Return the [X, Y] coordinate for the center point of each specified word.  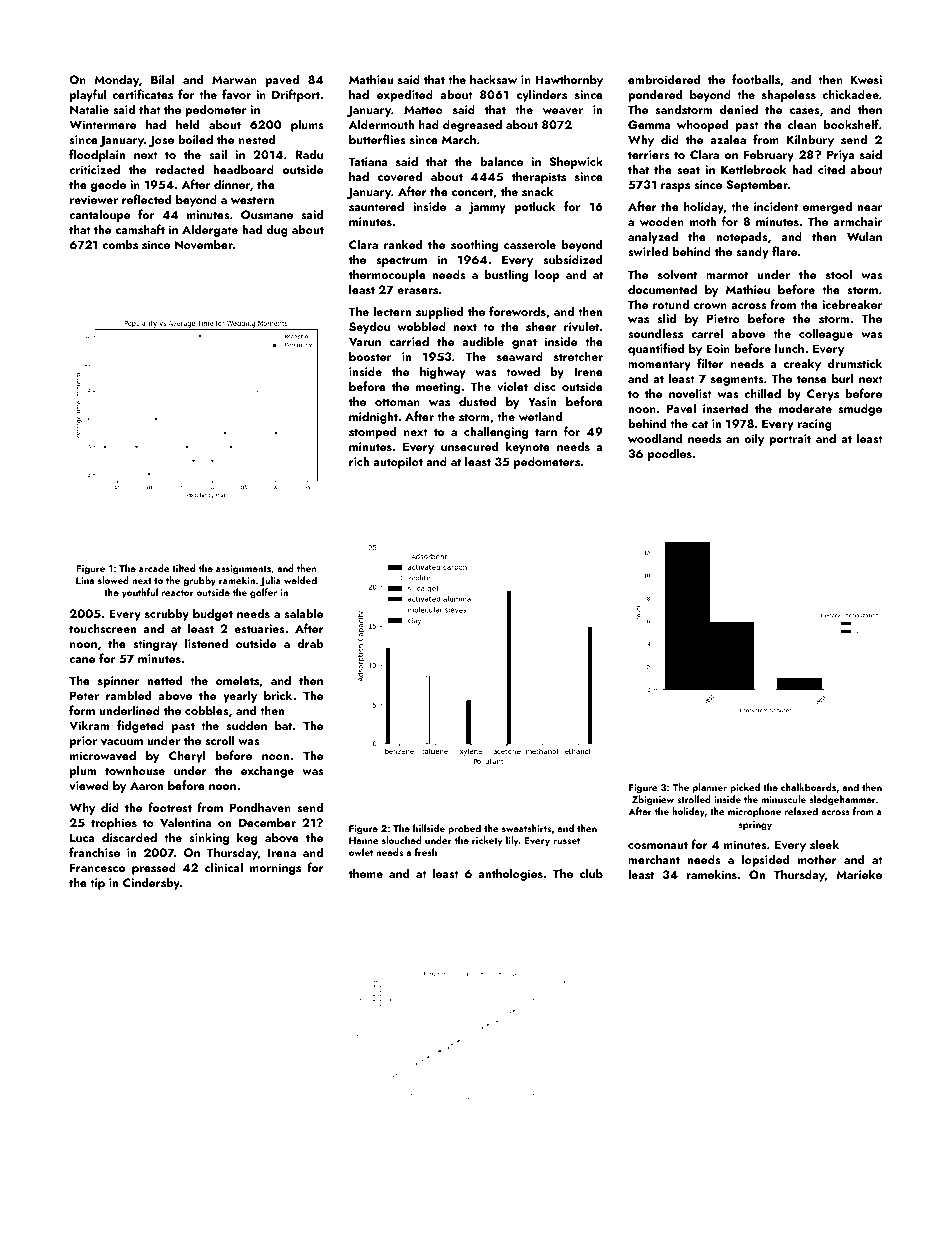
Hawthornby [569, 80]
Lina [85, 580]
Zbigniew [653, 800]
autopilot [398, 462]
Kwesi [866, 79]
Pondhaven [260, 807]
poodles [670, 454]
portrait [790, 440]
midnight [373, 417]
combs [120, 244]
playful [88, 95]
